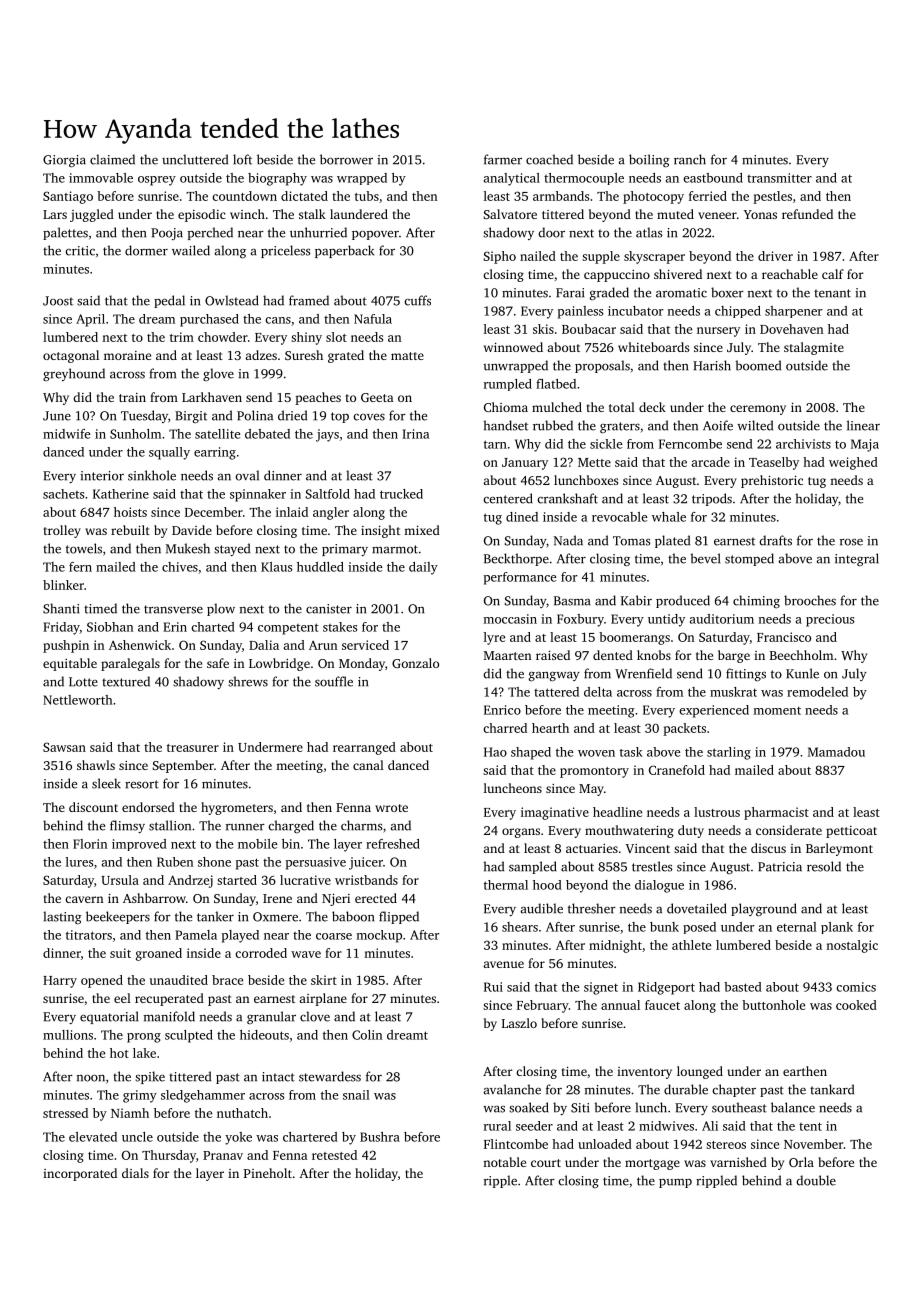 This page has height=1308, width=924. Describe the element at coordinates (170, 825) in the page. I see `stallion` at that location.
